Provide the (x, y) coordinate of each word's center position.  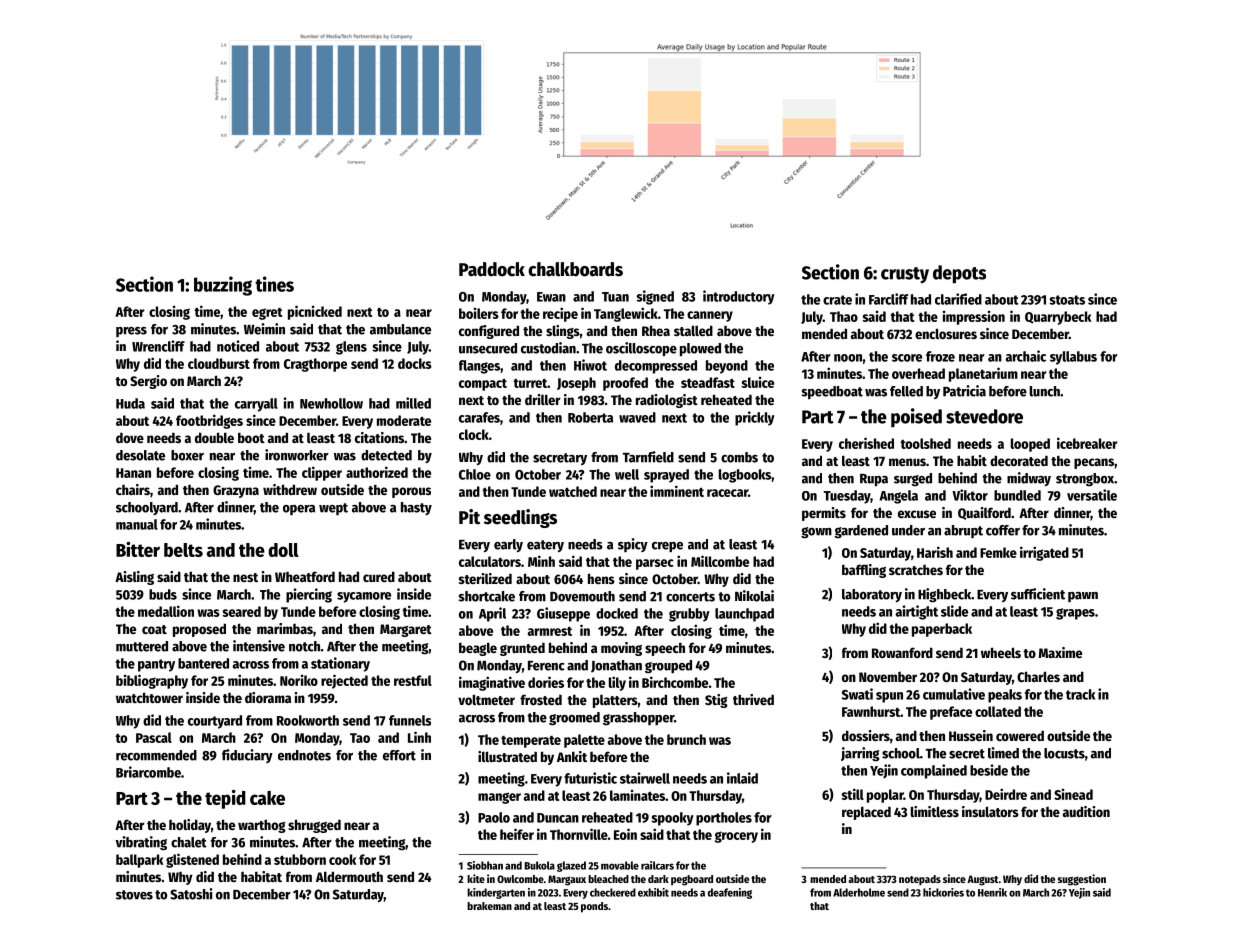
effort (399, 755)
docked (617, 613)
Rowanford (902, 652)
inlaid (742, 778)
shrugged (314, 826)
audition (1086, 811)
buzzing (223, 286)
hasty (416, 508)
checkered (613, 892)
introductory (739, 297)
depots (959, 274)
